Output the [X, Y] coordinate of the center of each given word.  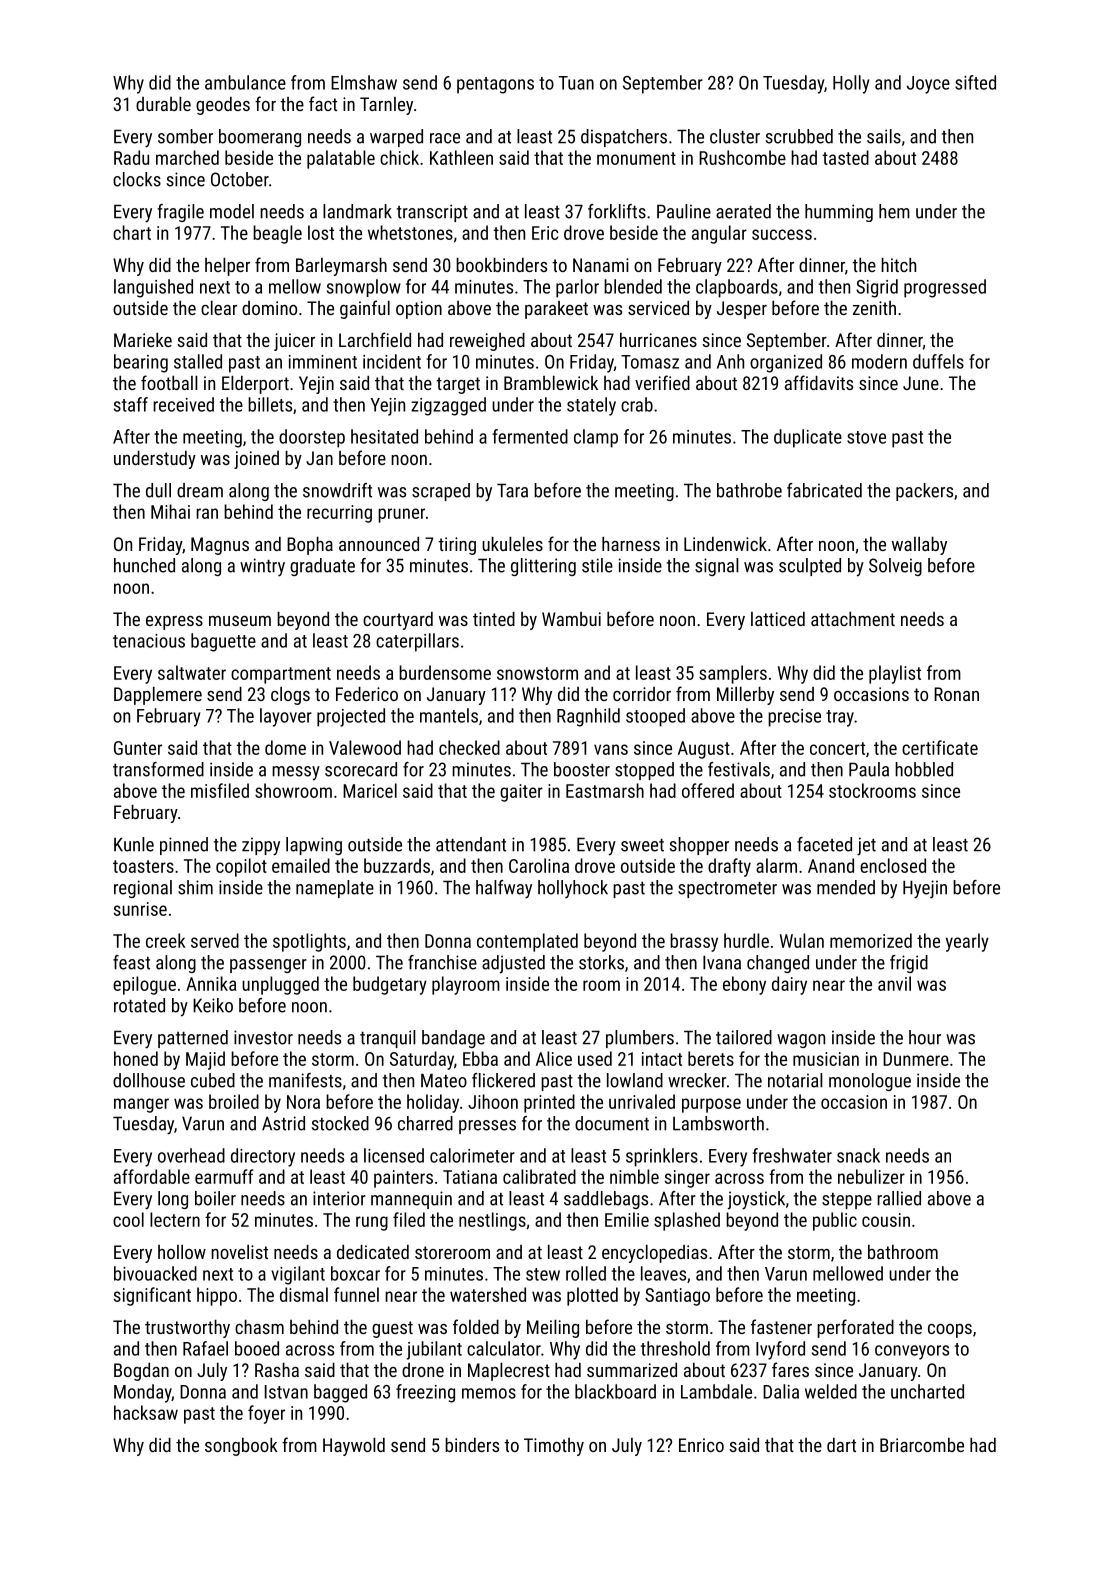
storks [601, 962]
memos [489, 1393]
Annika [211, 983]
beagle [277, 234]
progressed [945, 288]
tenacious [149, 641]
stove [866, 437]
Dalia [781, 1391]
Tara [512, 490]
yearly [967, 942]
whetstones [410, 232]
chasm [259, 1327]
